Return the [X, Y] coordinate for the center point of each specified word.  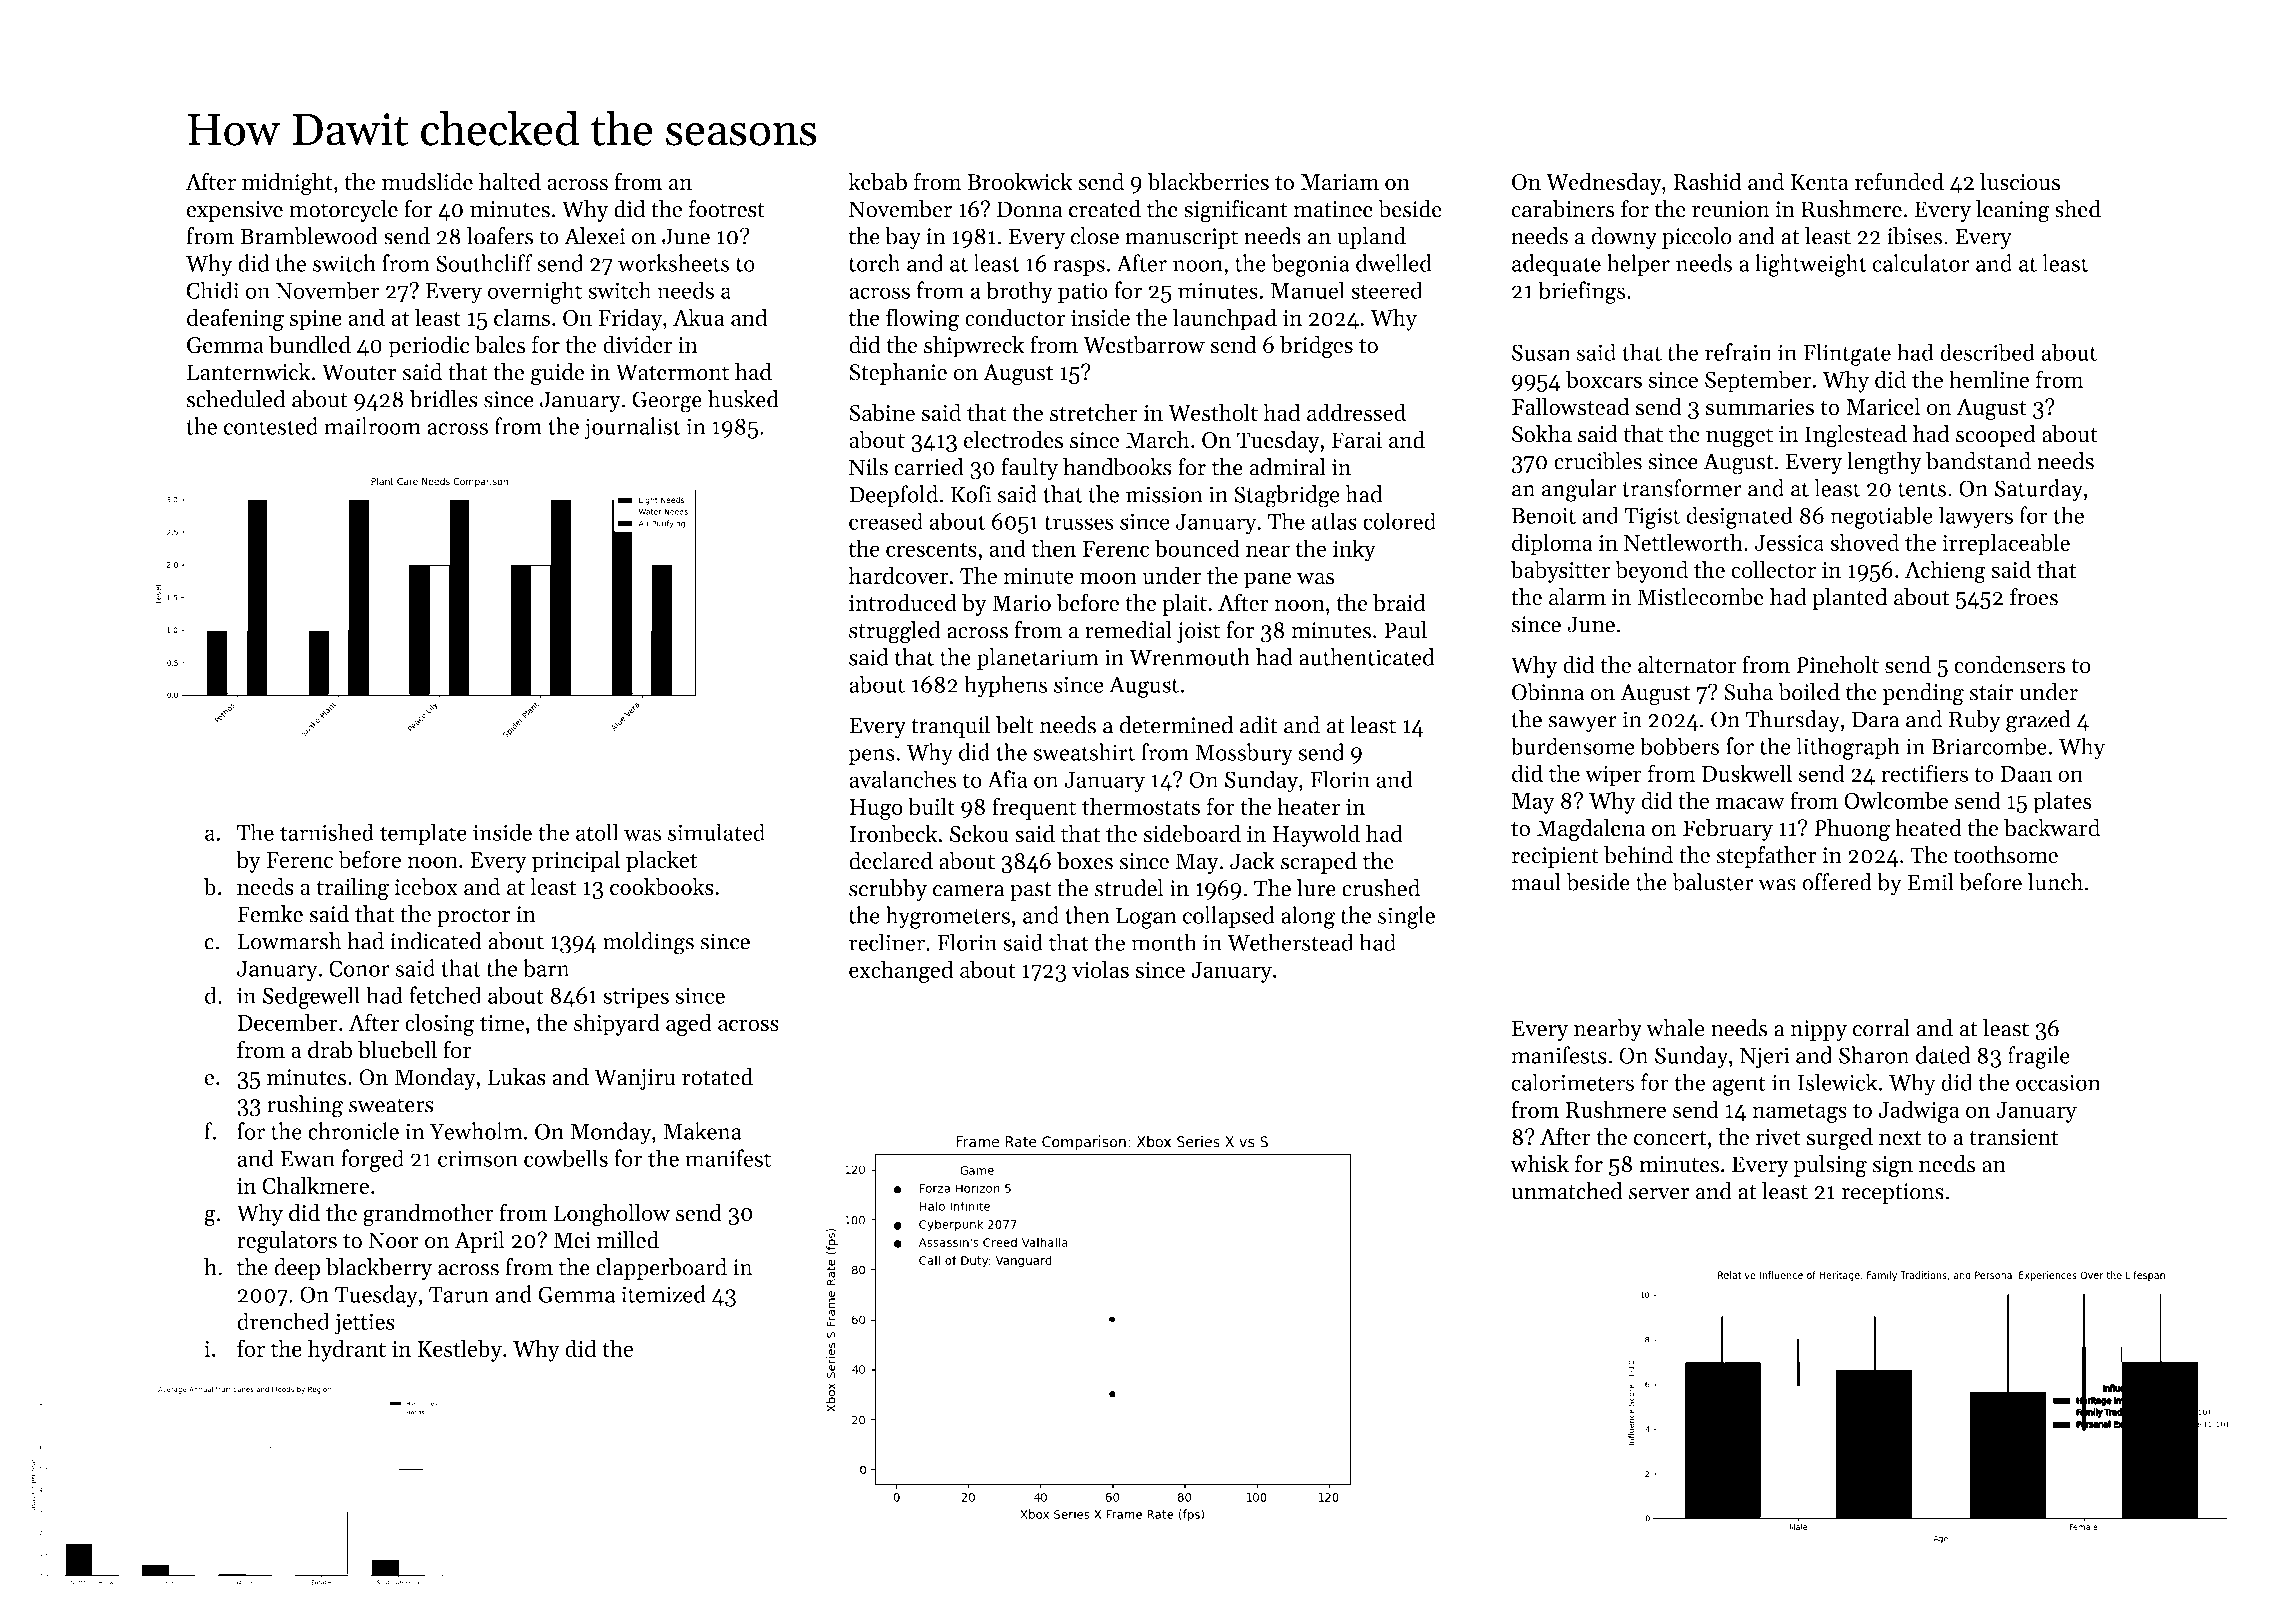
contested [271, 426]
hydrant [347, 1350]
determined [1176, 725]
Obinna [1548, 692]
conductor [1015, 317]
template [423, 834]
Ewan [307, 1159]
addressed [1356, 412]
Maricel [1883, 406]
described [1987, 352]
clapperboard [661, 1269]
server [1659, 1194]
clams [522, 317]
